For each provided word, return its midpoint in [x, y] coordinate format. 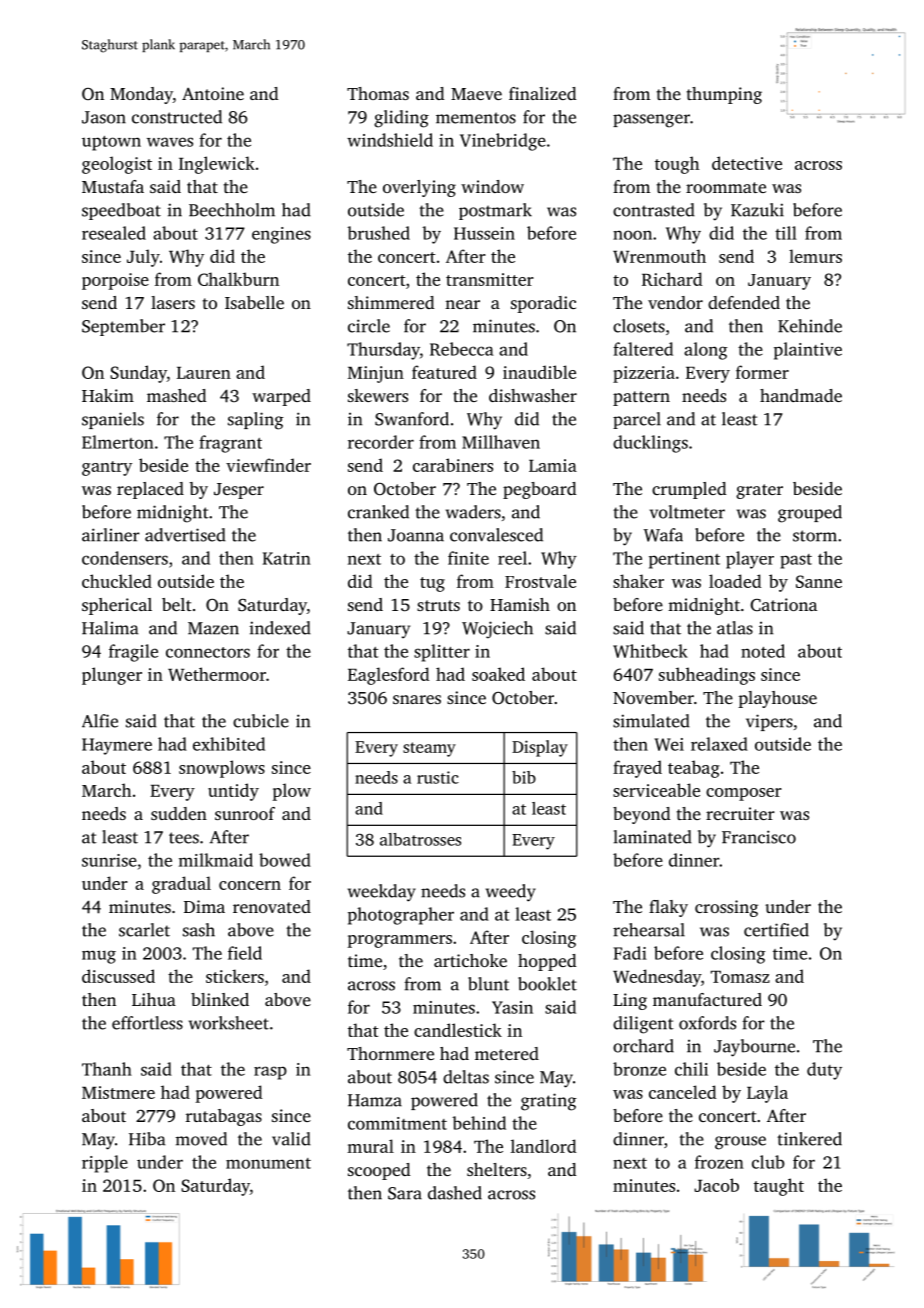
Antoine [213, 93]
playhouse [777, 699]
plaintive [808, 351]
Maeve [476, 94]
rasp [270, 1073]
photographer [401, 916]
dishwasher [533, 395]
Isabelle [254, 302]
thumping [724, 95]
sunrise [109, 860]
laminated [653, 837]
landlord [543, 1146]
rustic [438, 777]
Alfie [100, 721]
